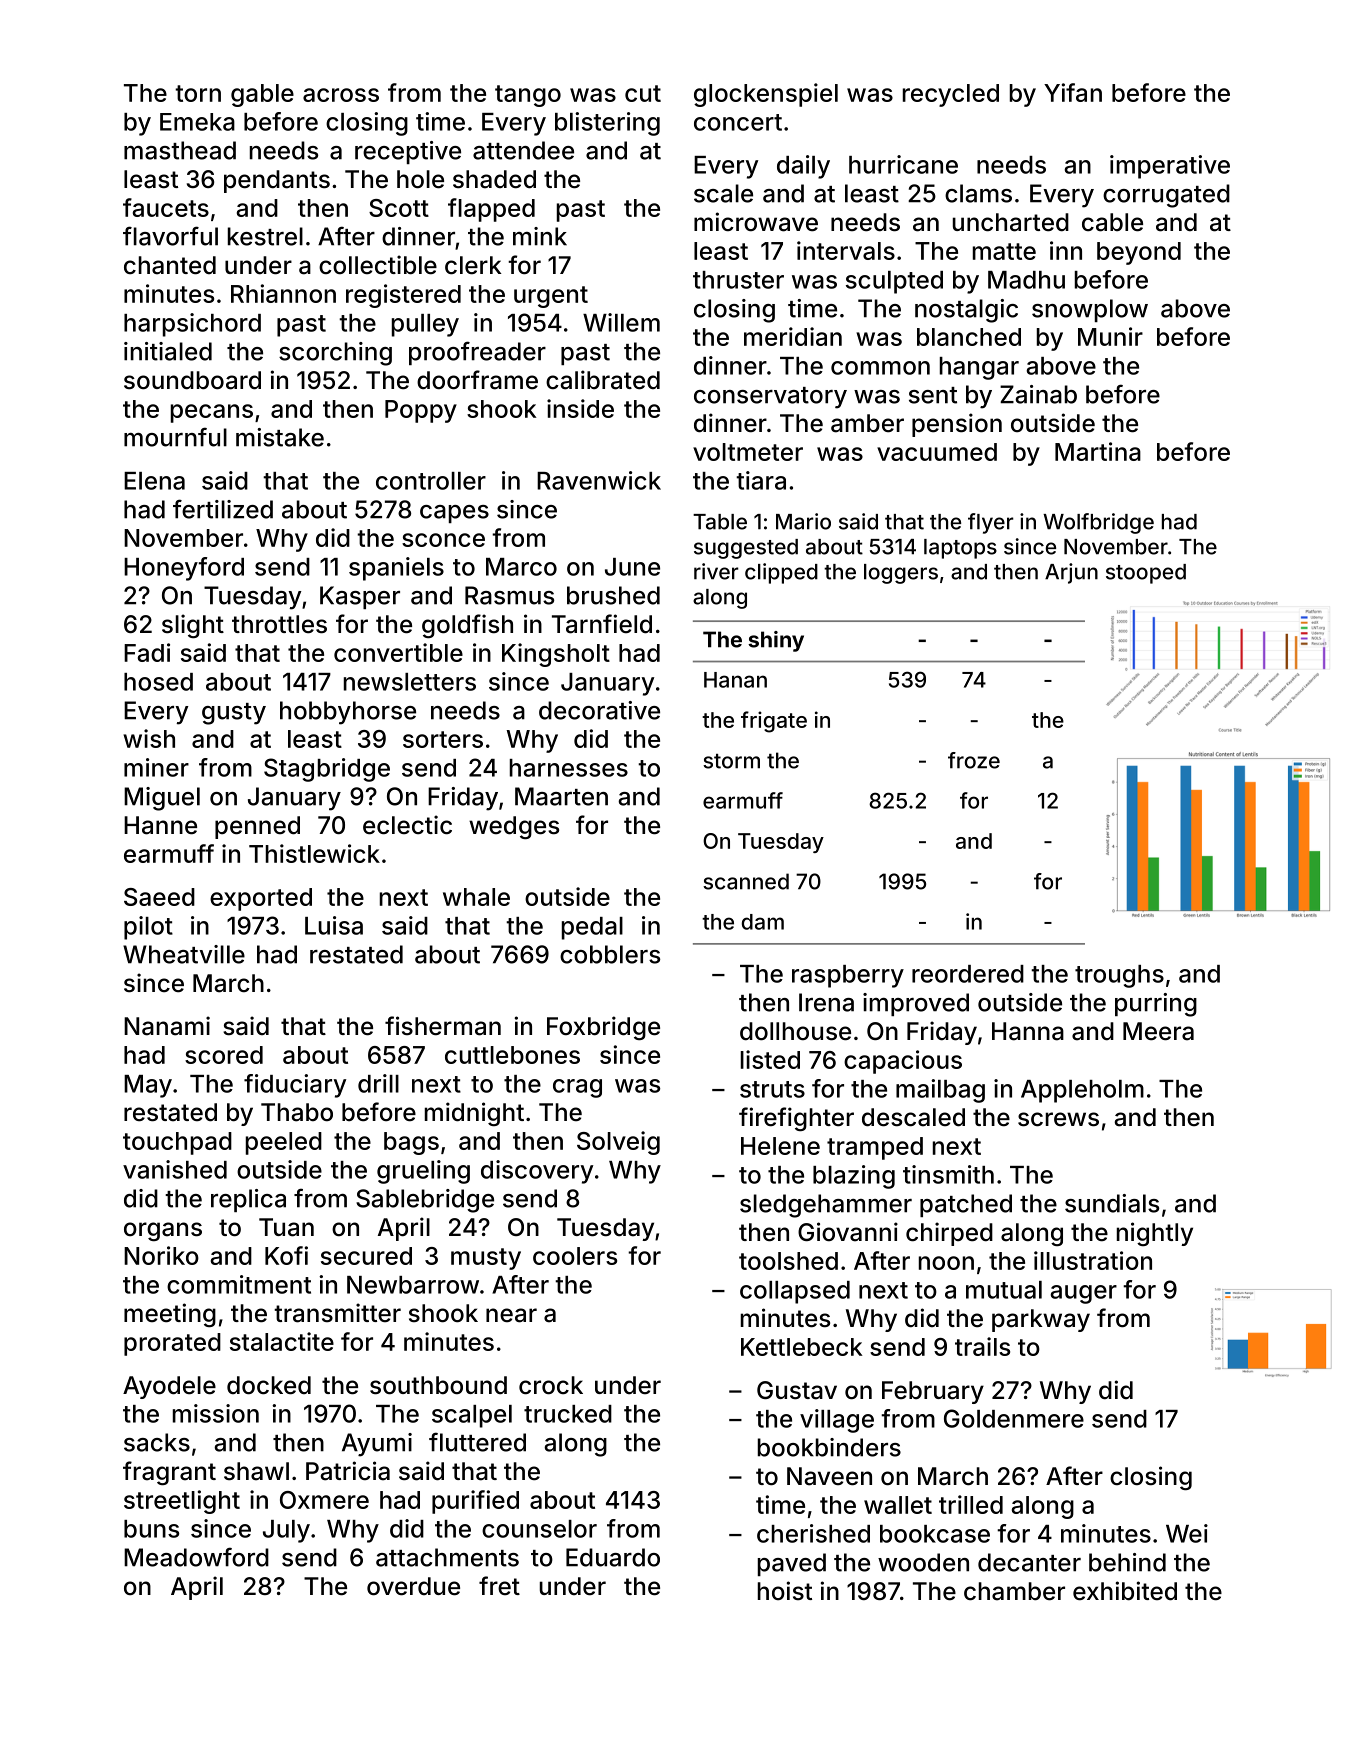 Image resolution: width=1354 pixels, height=1752 pixels. What do you see at coordinates (196, 1557) in the screenshot?
I see `Meadowford` at bounding box center [196, 1557].
